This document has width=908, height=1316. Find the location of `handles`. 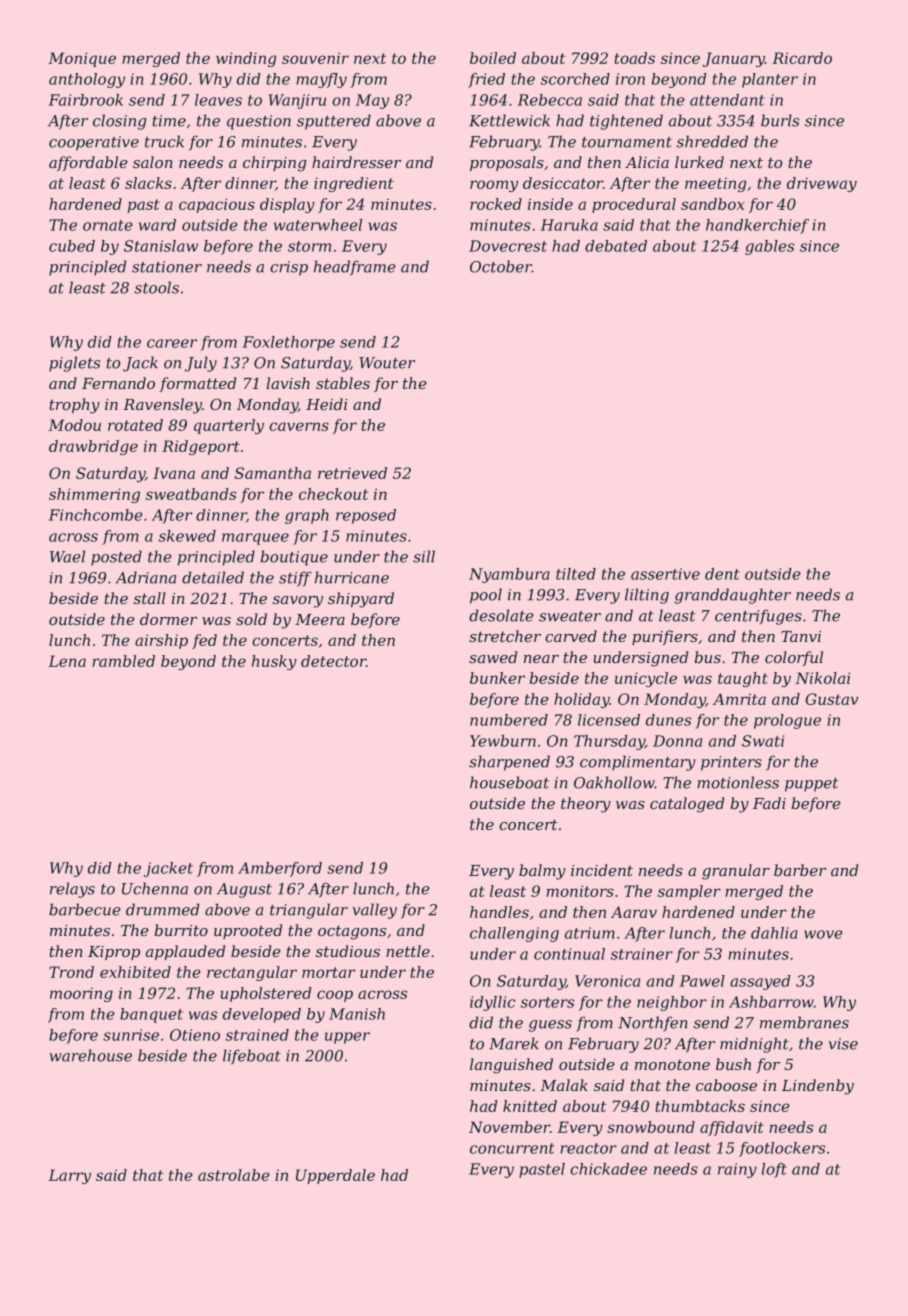

handles is located at coordinates (499, 912).
